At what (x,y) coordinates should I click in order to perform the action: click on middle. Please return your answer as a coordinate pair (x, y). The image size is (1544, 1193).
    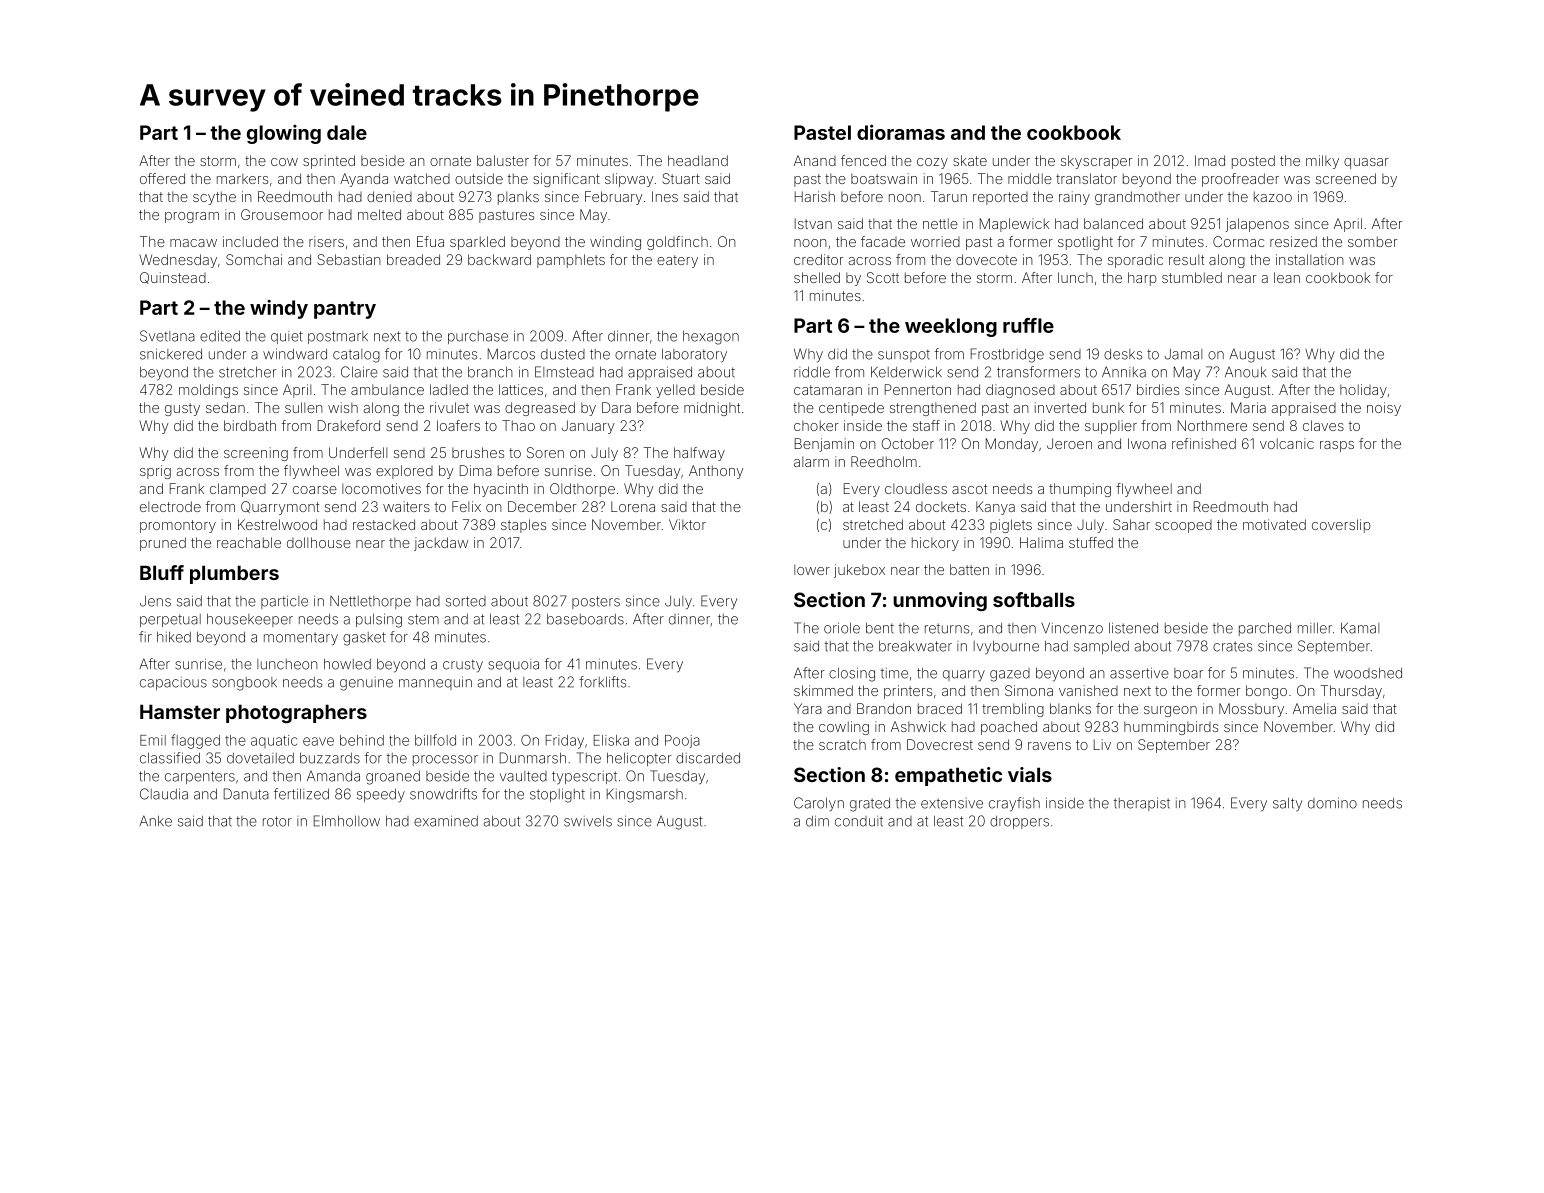
    Looking at the image, I should click on (1030, 178).
